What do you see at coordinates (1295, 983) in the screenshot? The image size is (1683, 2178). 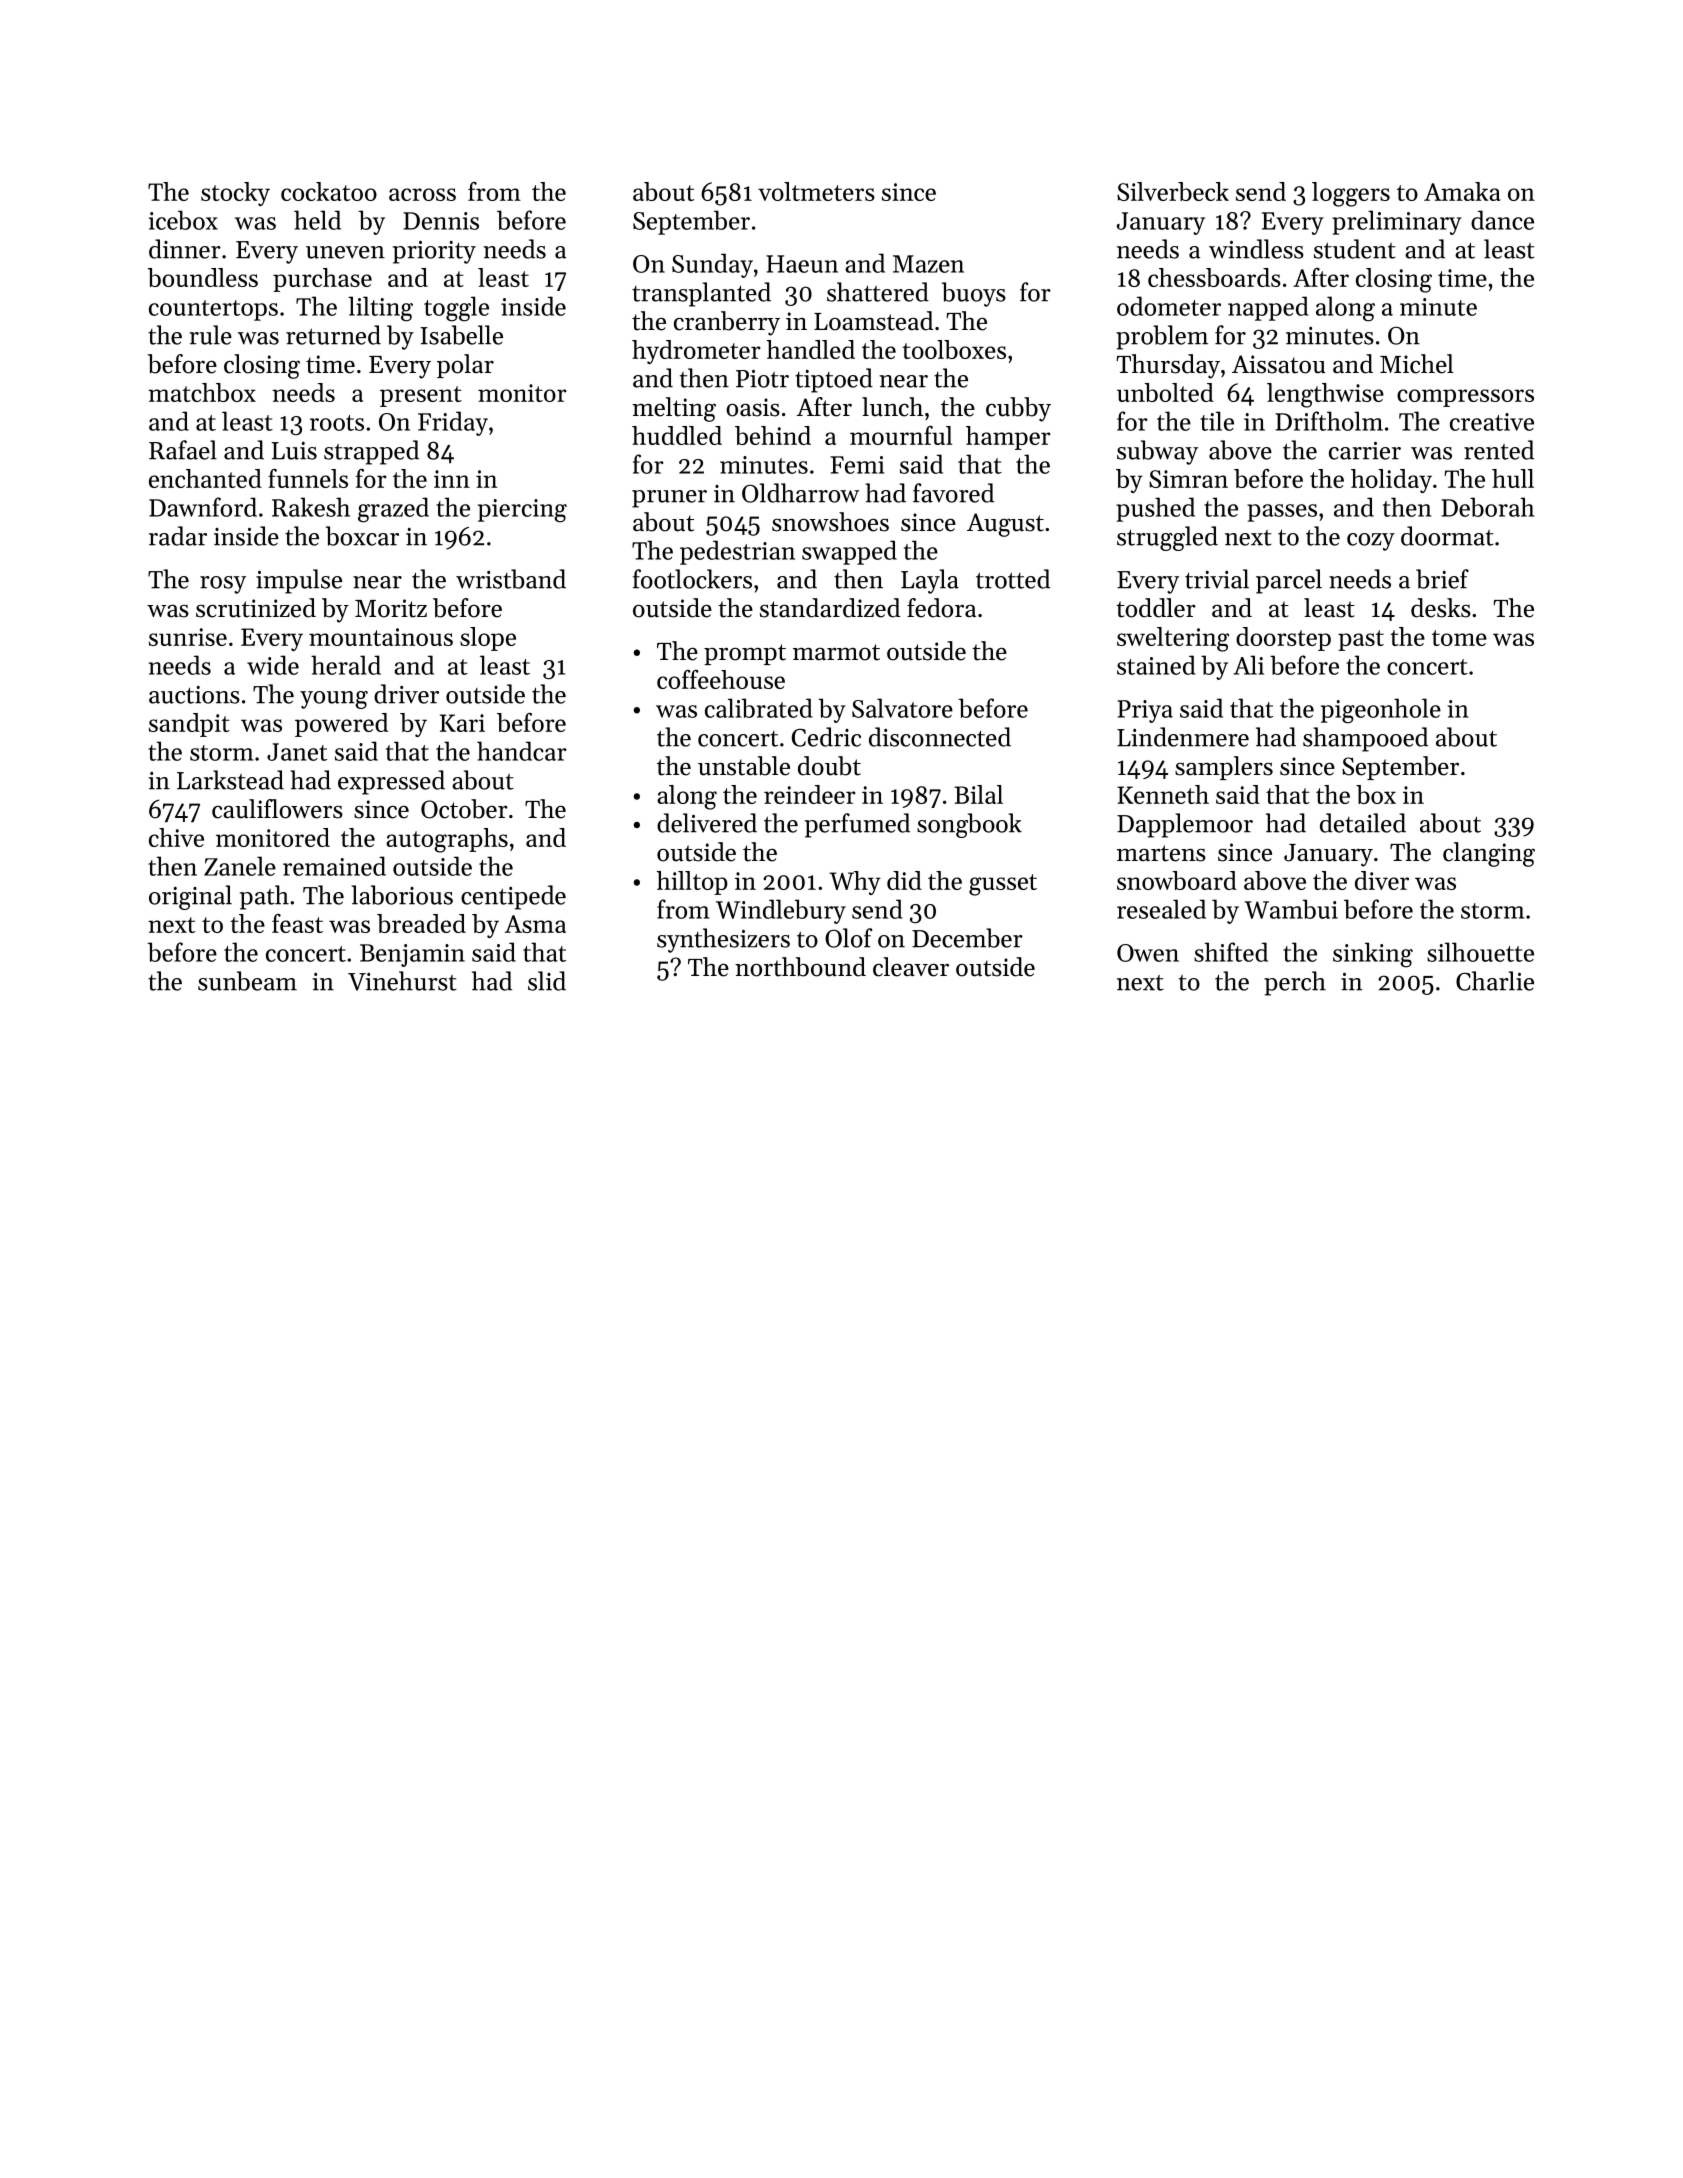 I see `perch` at bounding box center [1295, 983].
